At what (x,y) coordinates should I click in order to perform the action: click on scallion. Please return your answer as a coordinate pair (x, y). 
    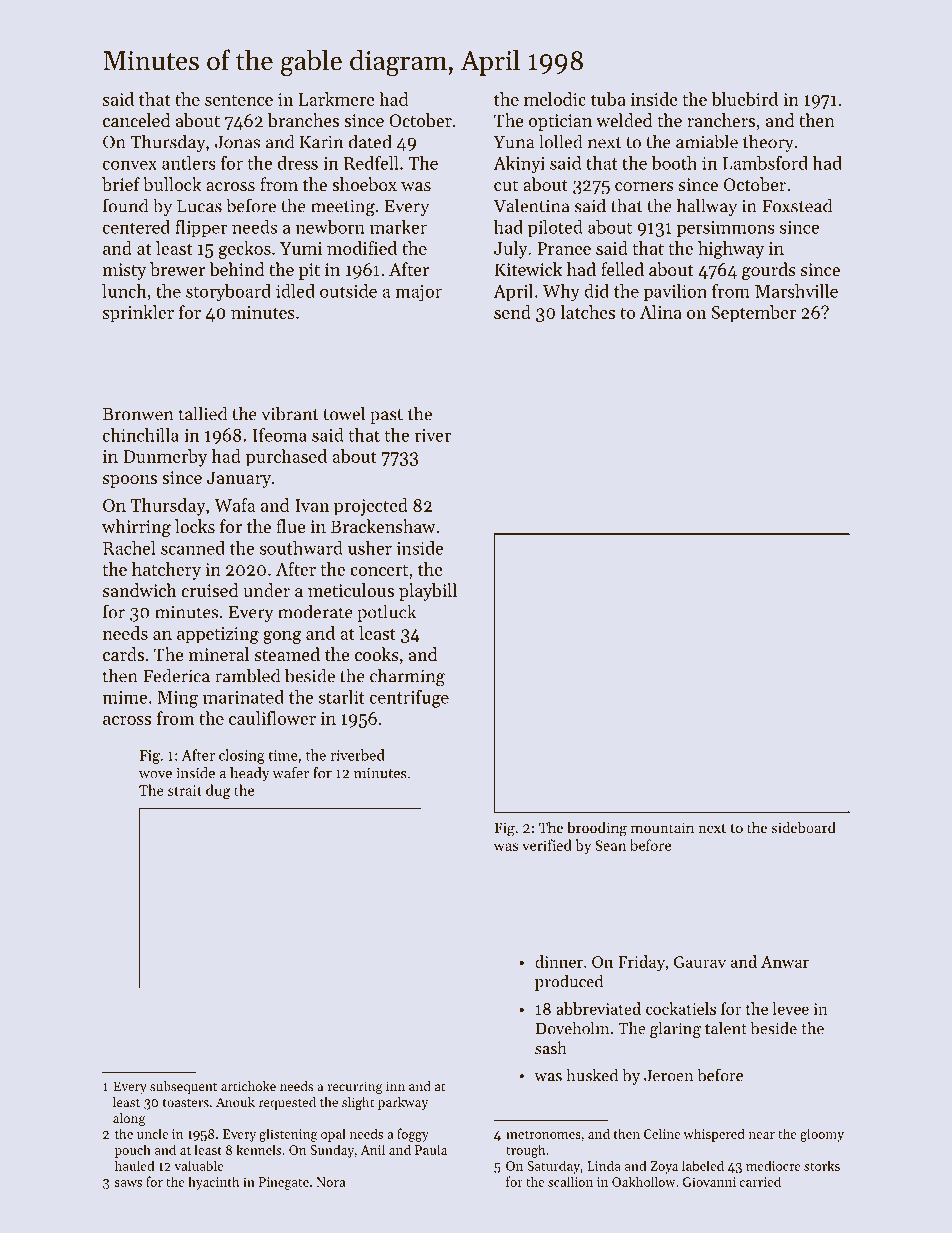
    Looking at the image, I should click on (570, 1181).
